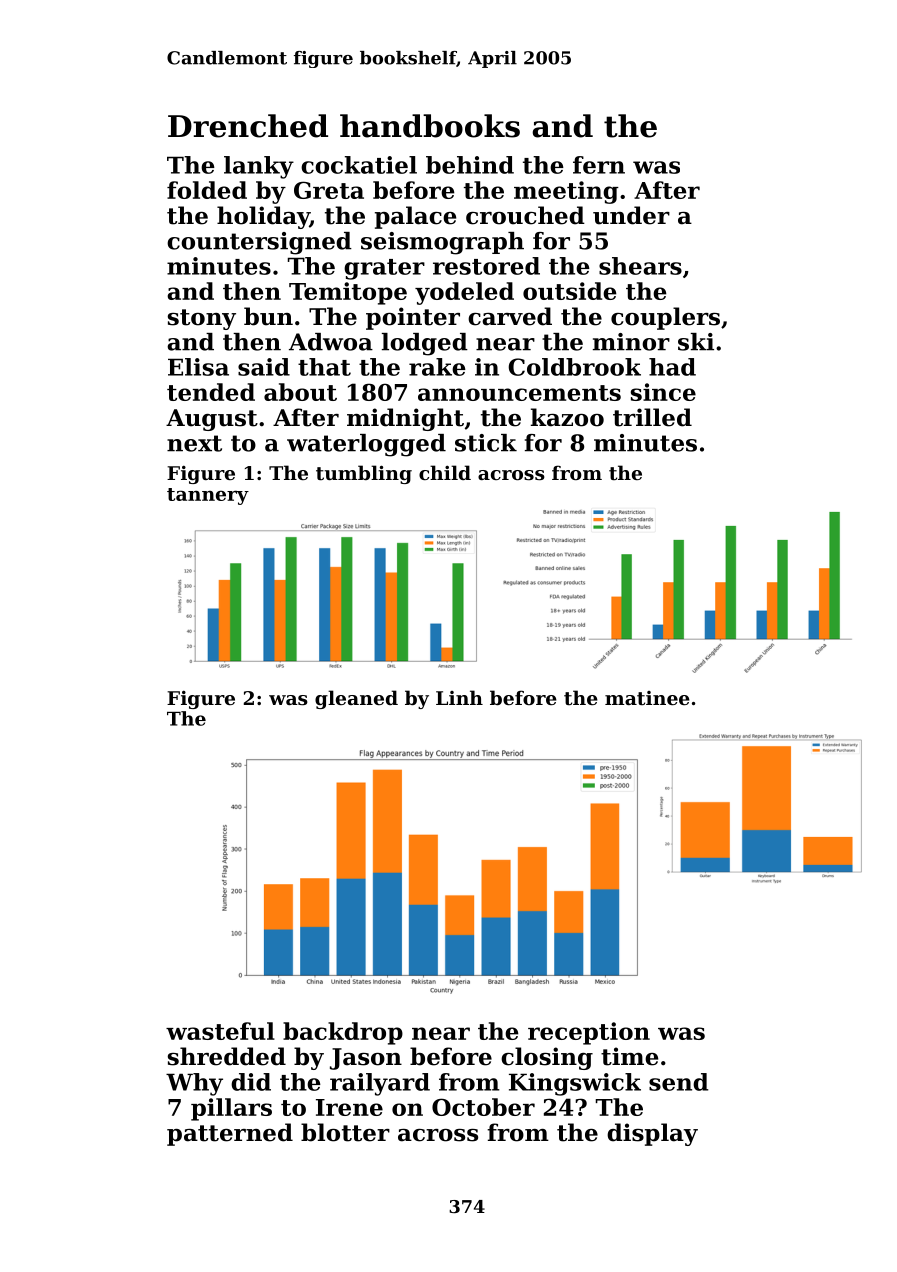  I want to click on handbooks, so click(430, 126).
